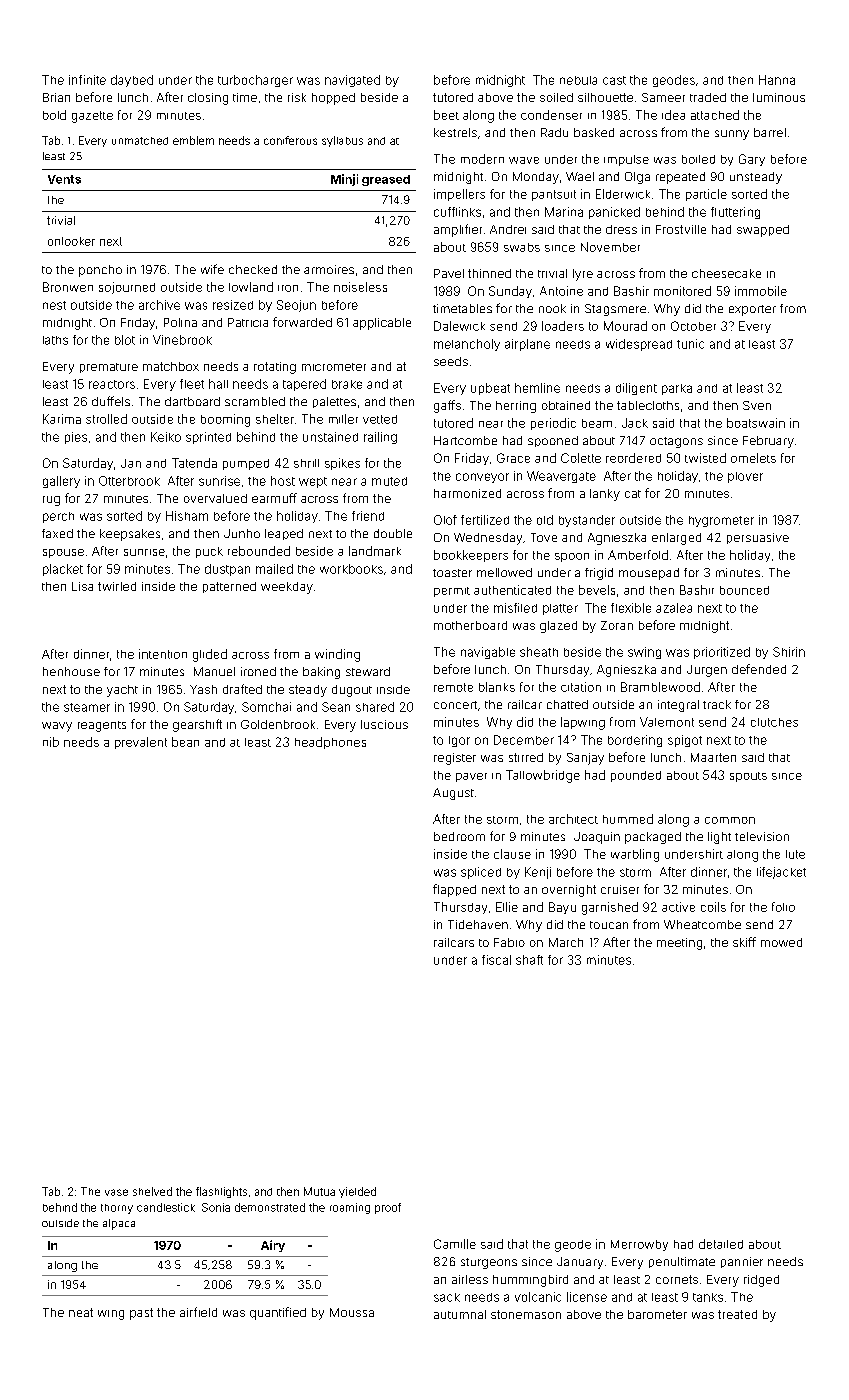  Describe the element at coordinates (87, 80) in the document. I see `infinite` at that location.
